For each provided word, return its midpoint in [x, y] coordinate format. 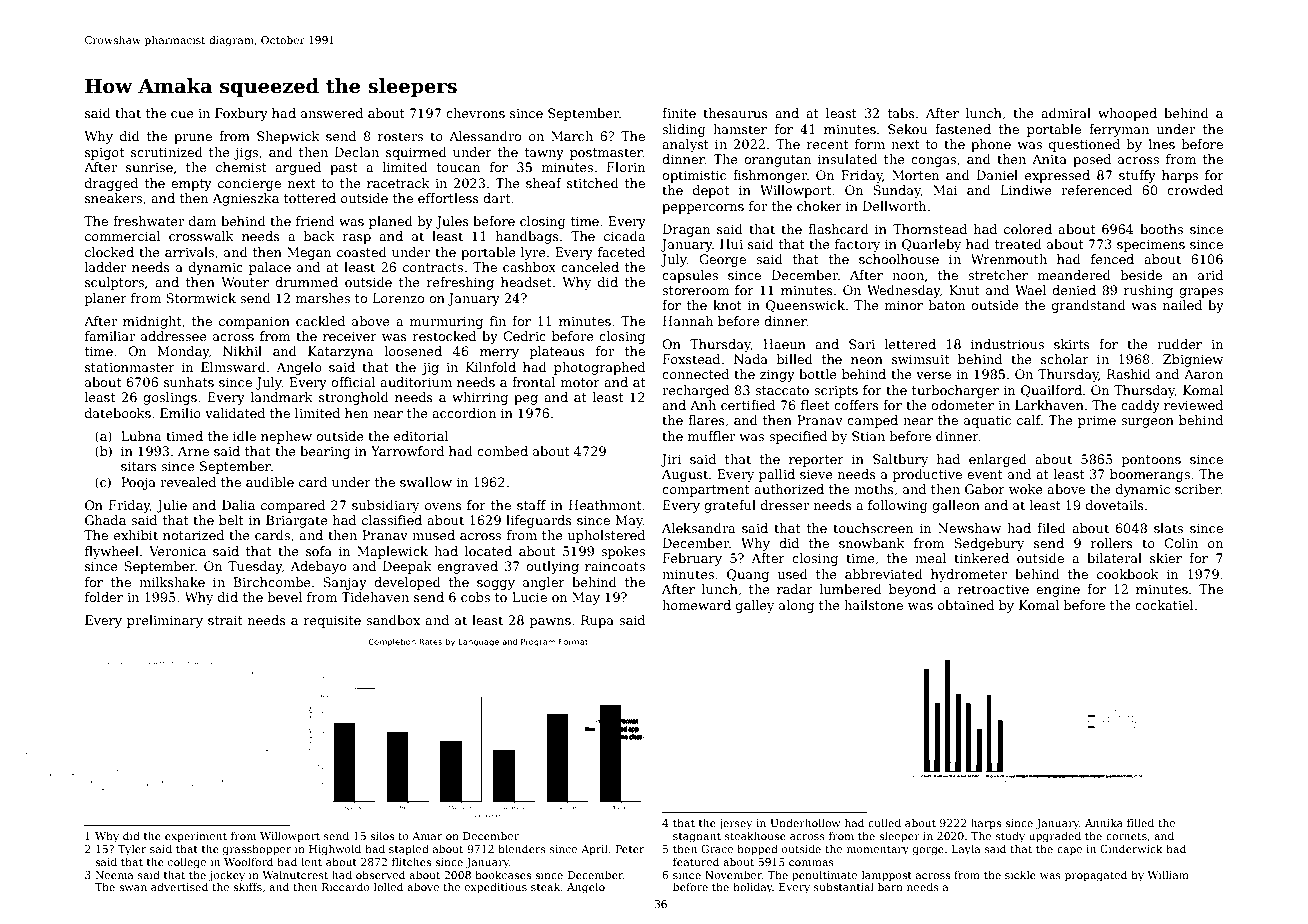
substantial [844, 886]
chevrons [475, 113]
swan [133, 888]
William [1168, 874]
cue [182, 114]
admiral [1066, 113]
